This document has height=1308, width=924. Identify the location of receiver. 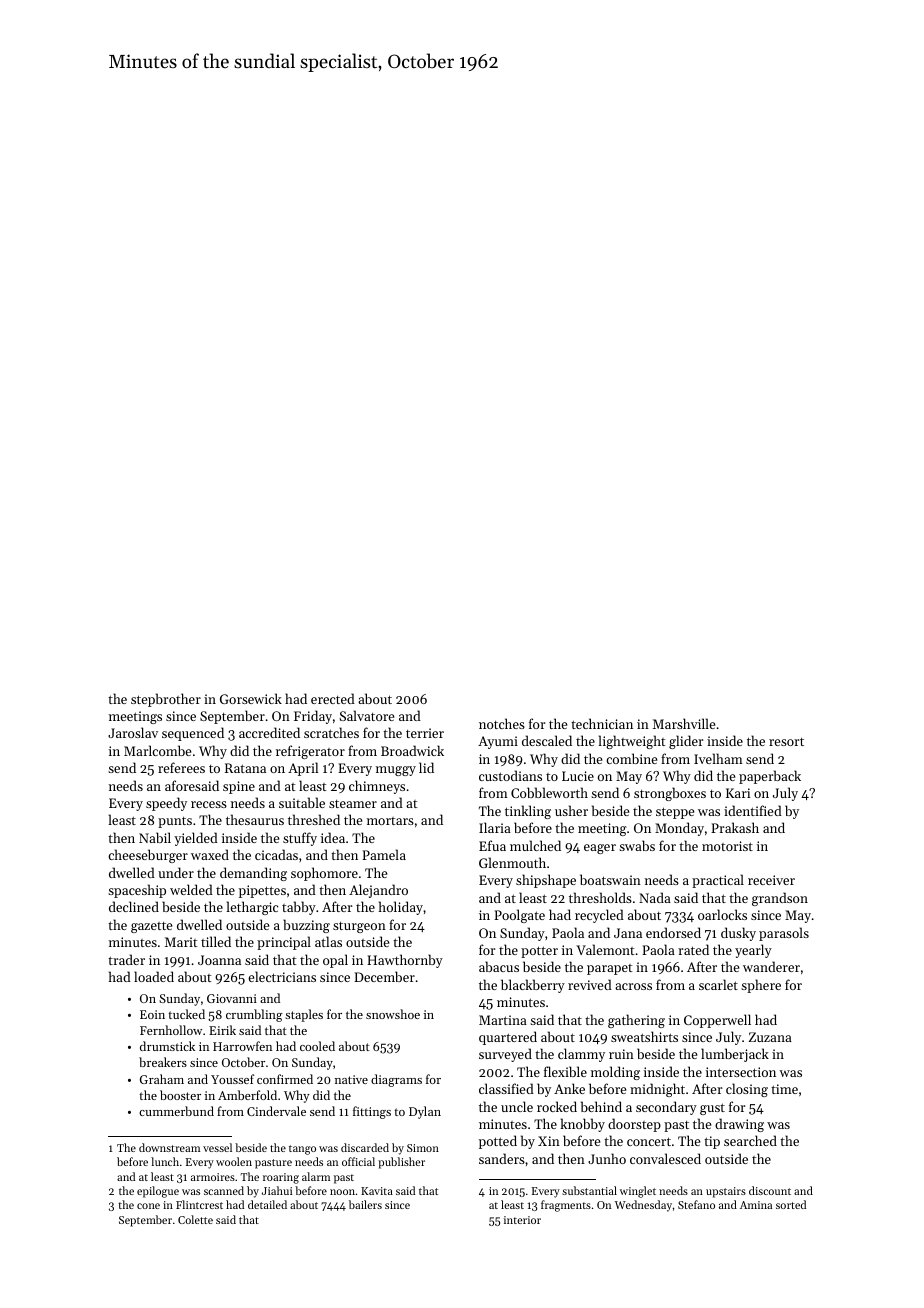
(771, 880).
